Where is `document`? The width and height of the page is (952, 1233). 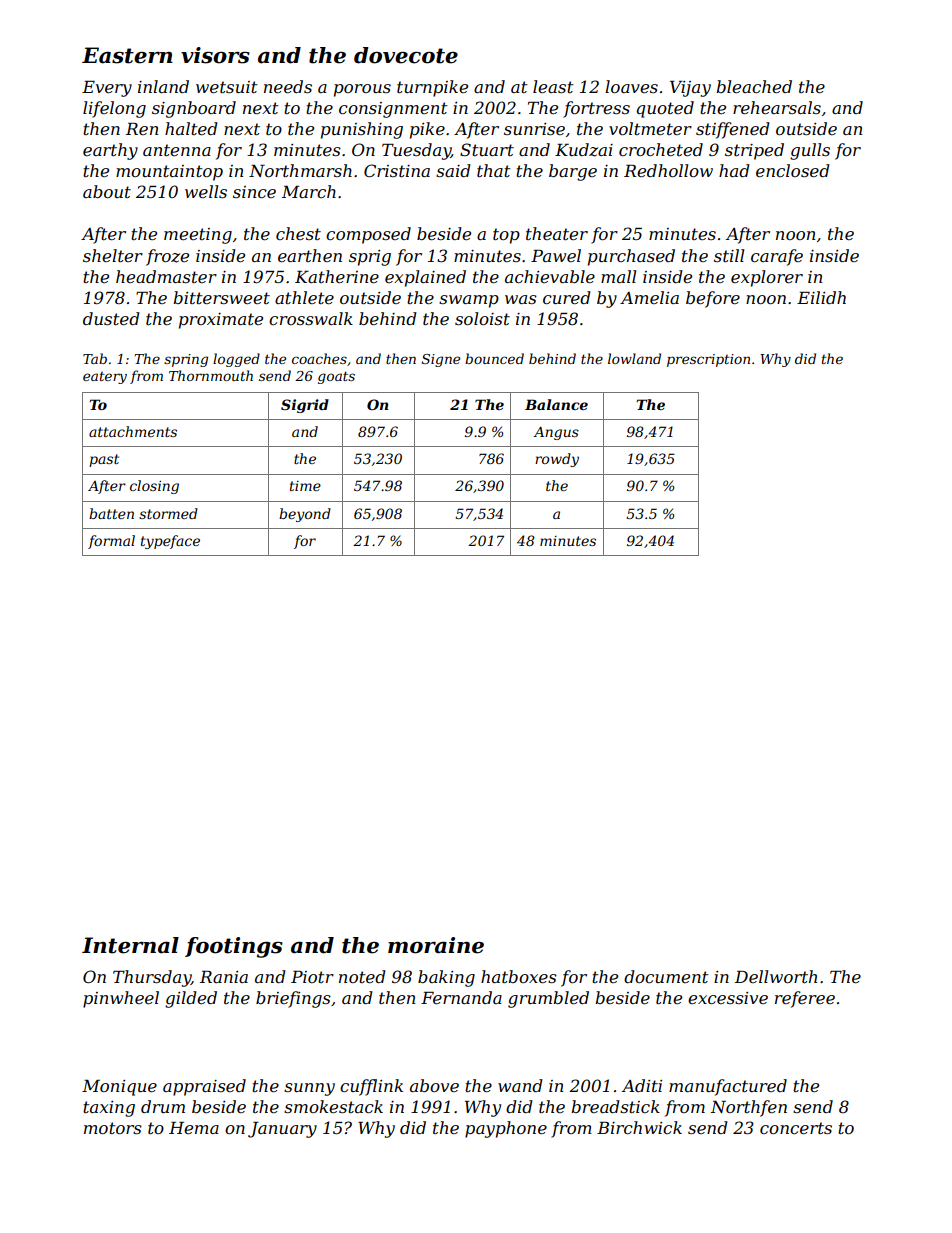
document is located at coordinates (666, 976).
